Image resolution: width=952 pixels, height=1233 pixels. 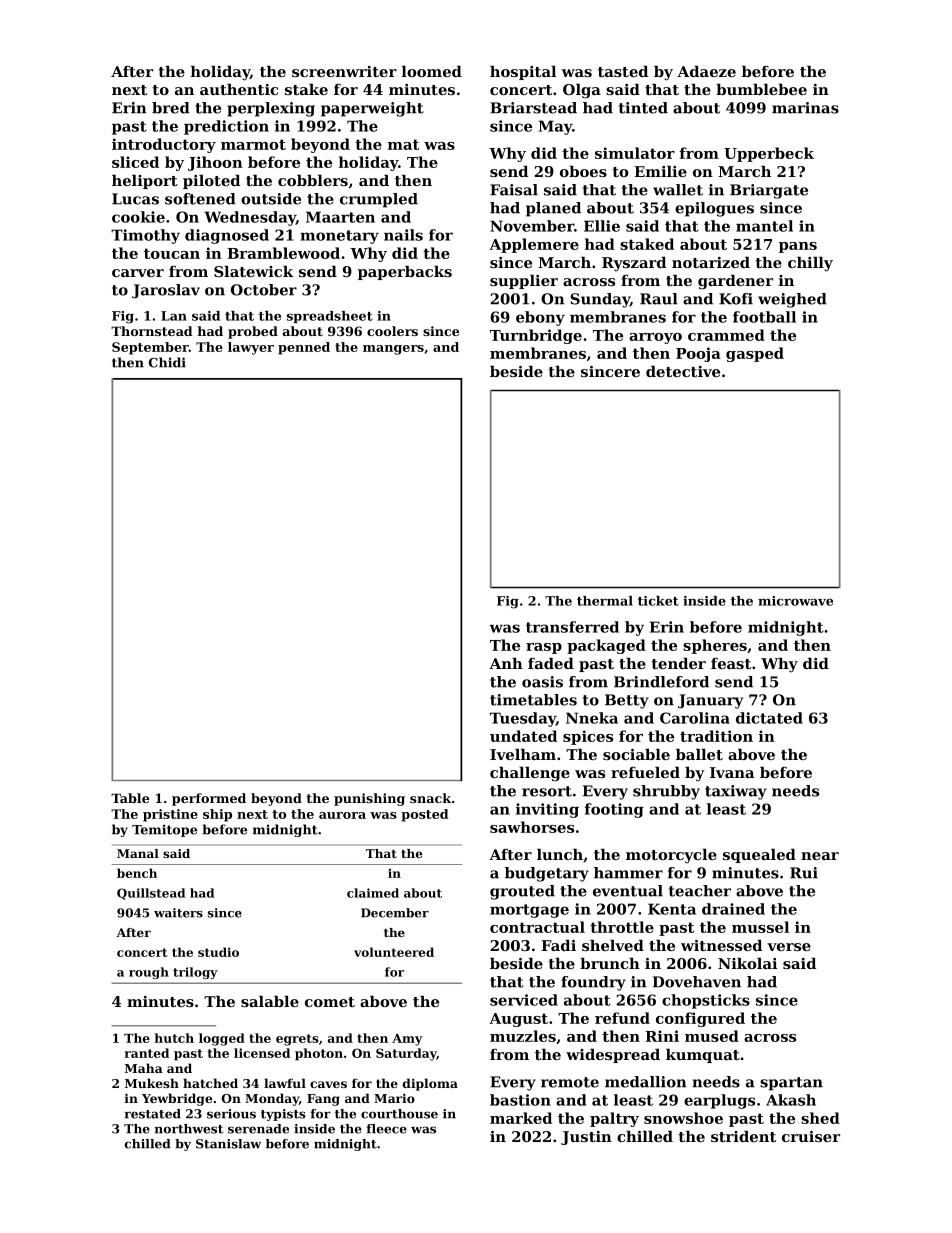 I want to click on cruiser, so click(x=811, y=1136).
